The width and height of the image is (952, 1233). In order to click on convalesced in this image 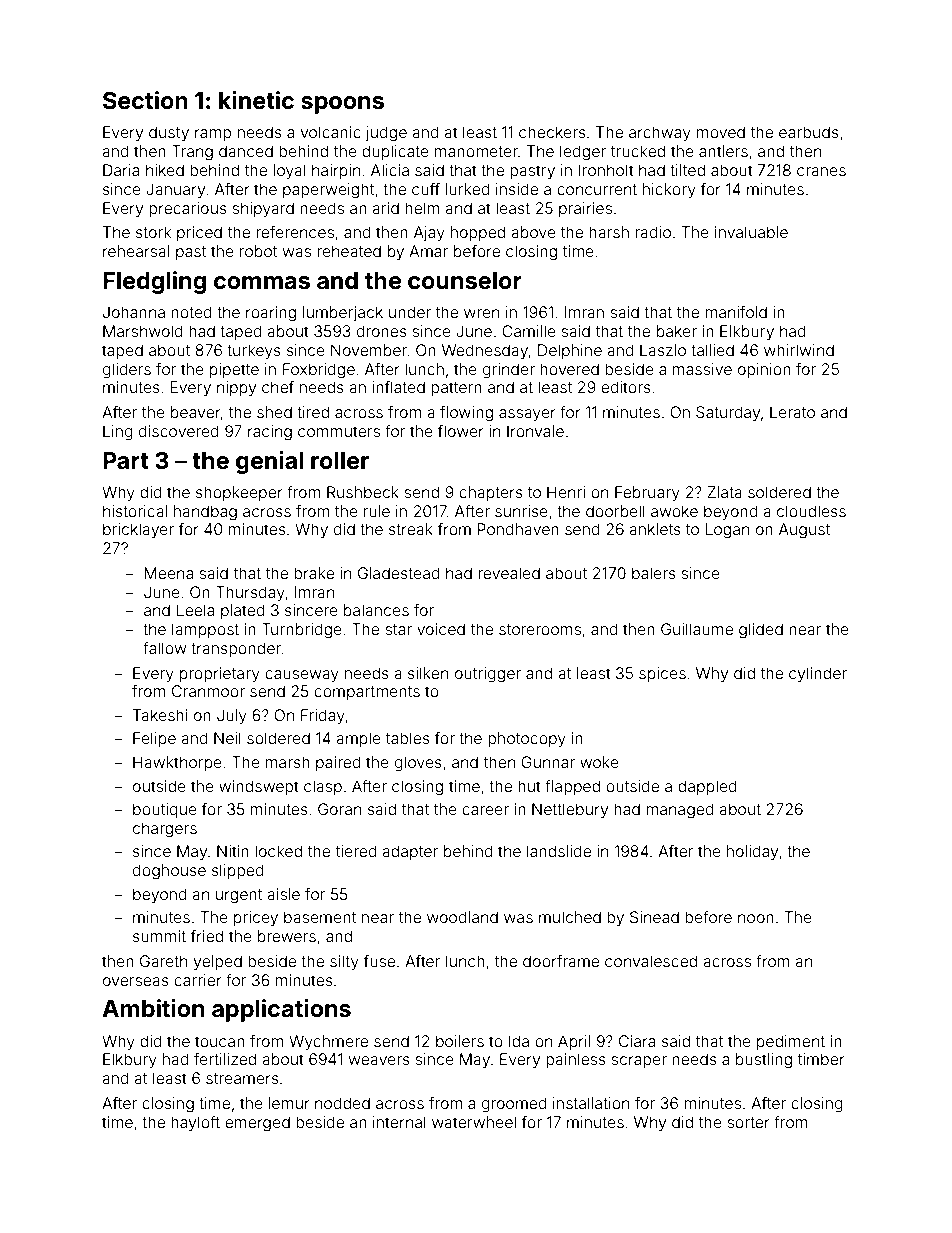, I will do `click(651, 961)`.
